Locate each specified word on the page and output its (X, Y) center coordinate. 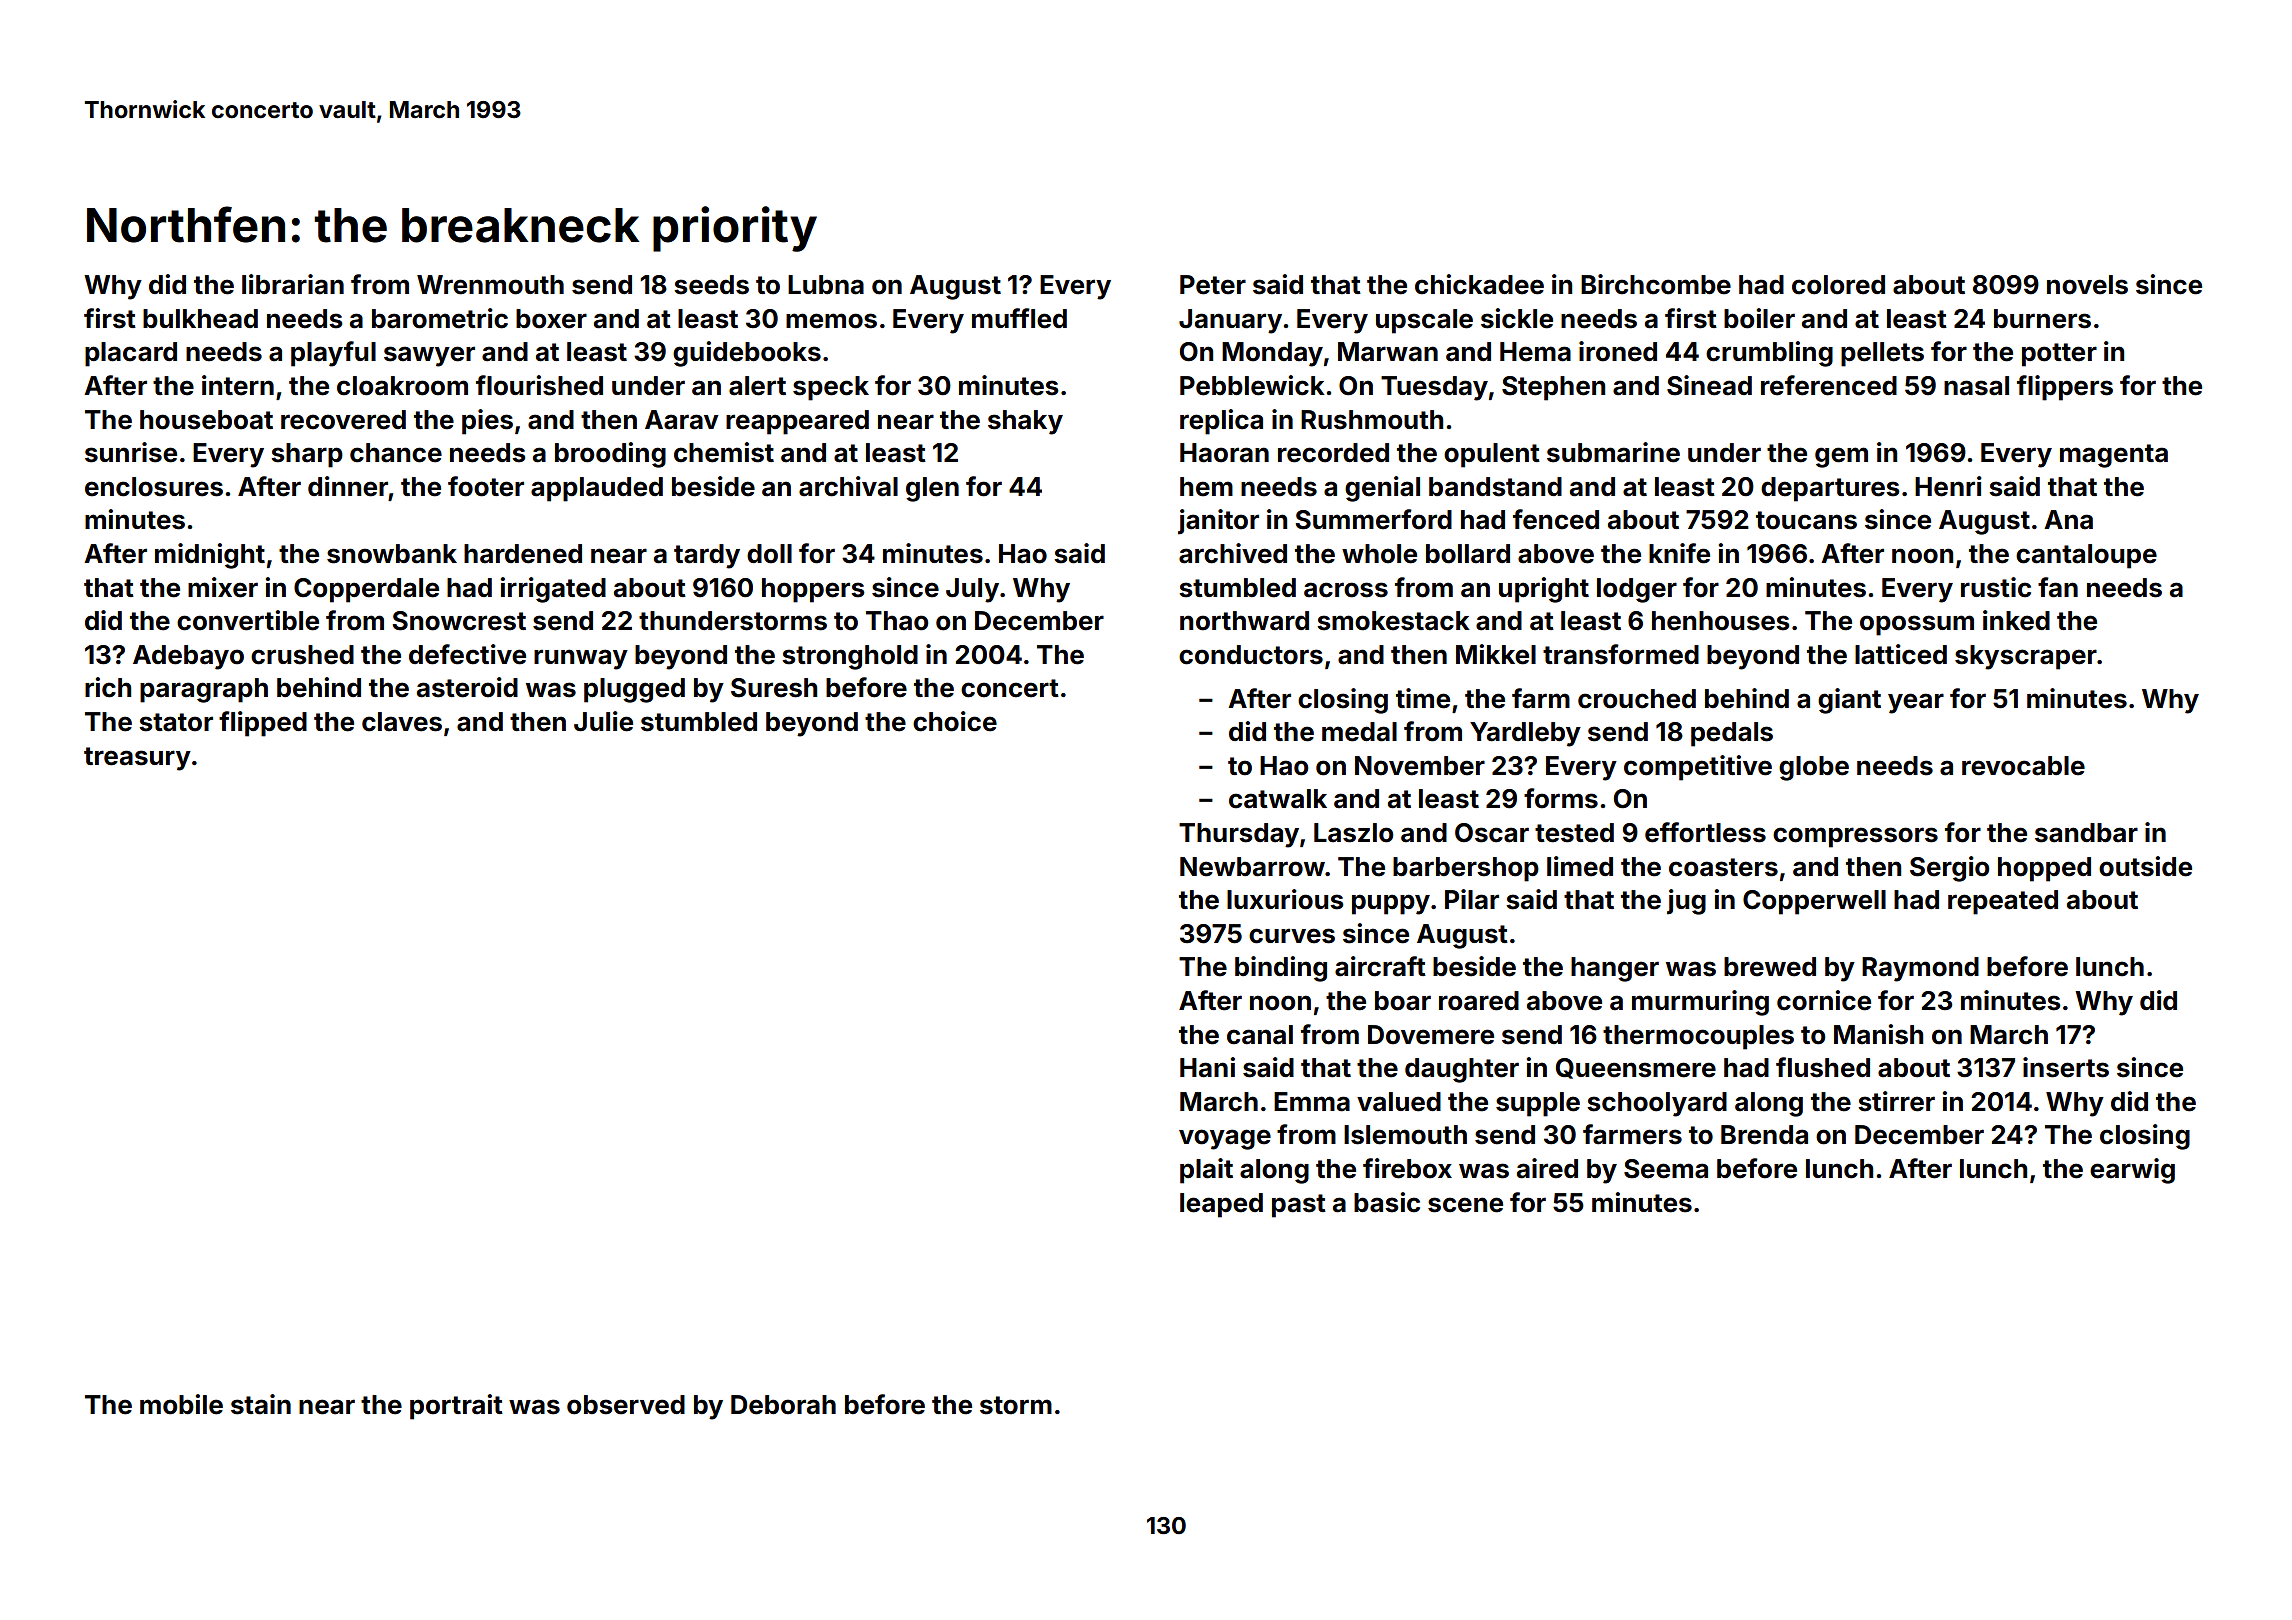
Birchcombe (1656, 284)
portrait (456, 1407)
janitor (1218, 522)
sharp (307, 455)
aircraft (1380, 966)
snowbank (392, 554)
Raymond (1920, 969)
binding (1281, 969)
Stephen (1553, 388)
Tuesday (1434, 388)
